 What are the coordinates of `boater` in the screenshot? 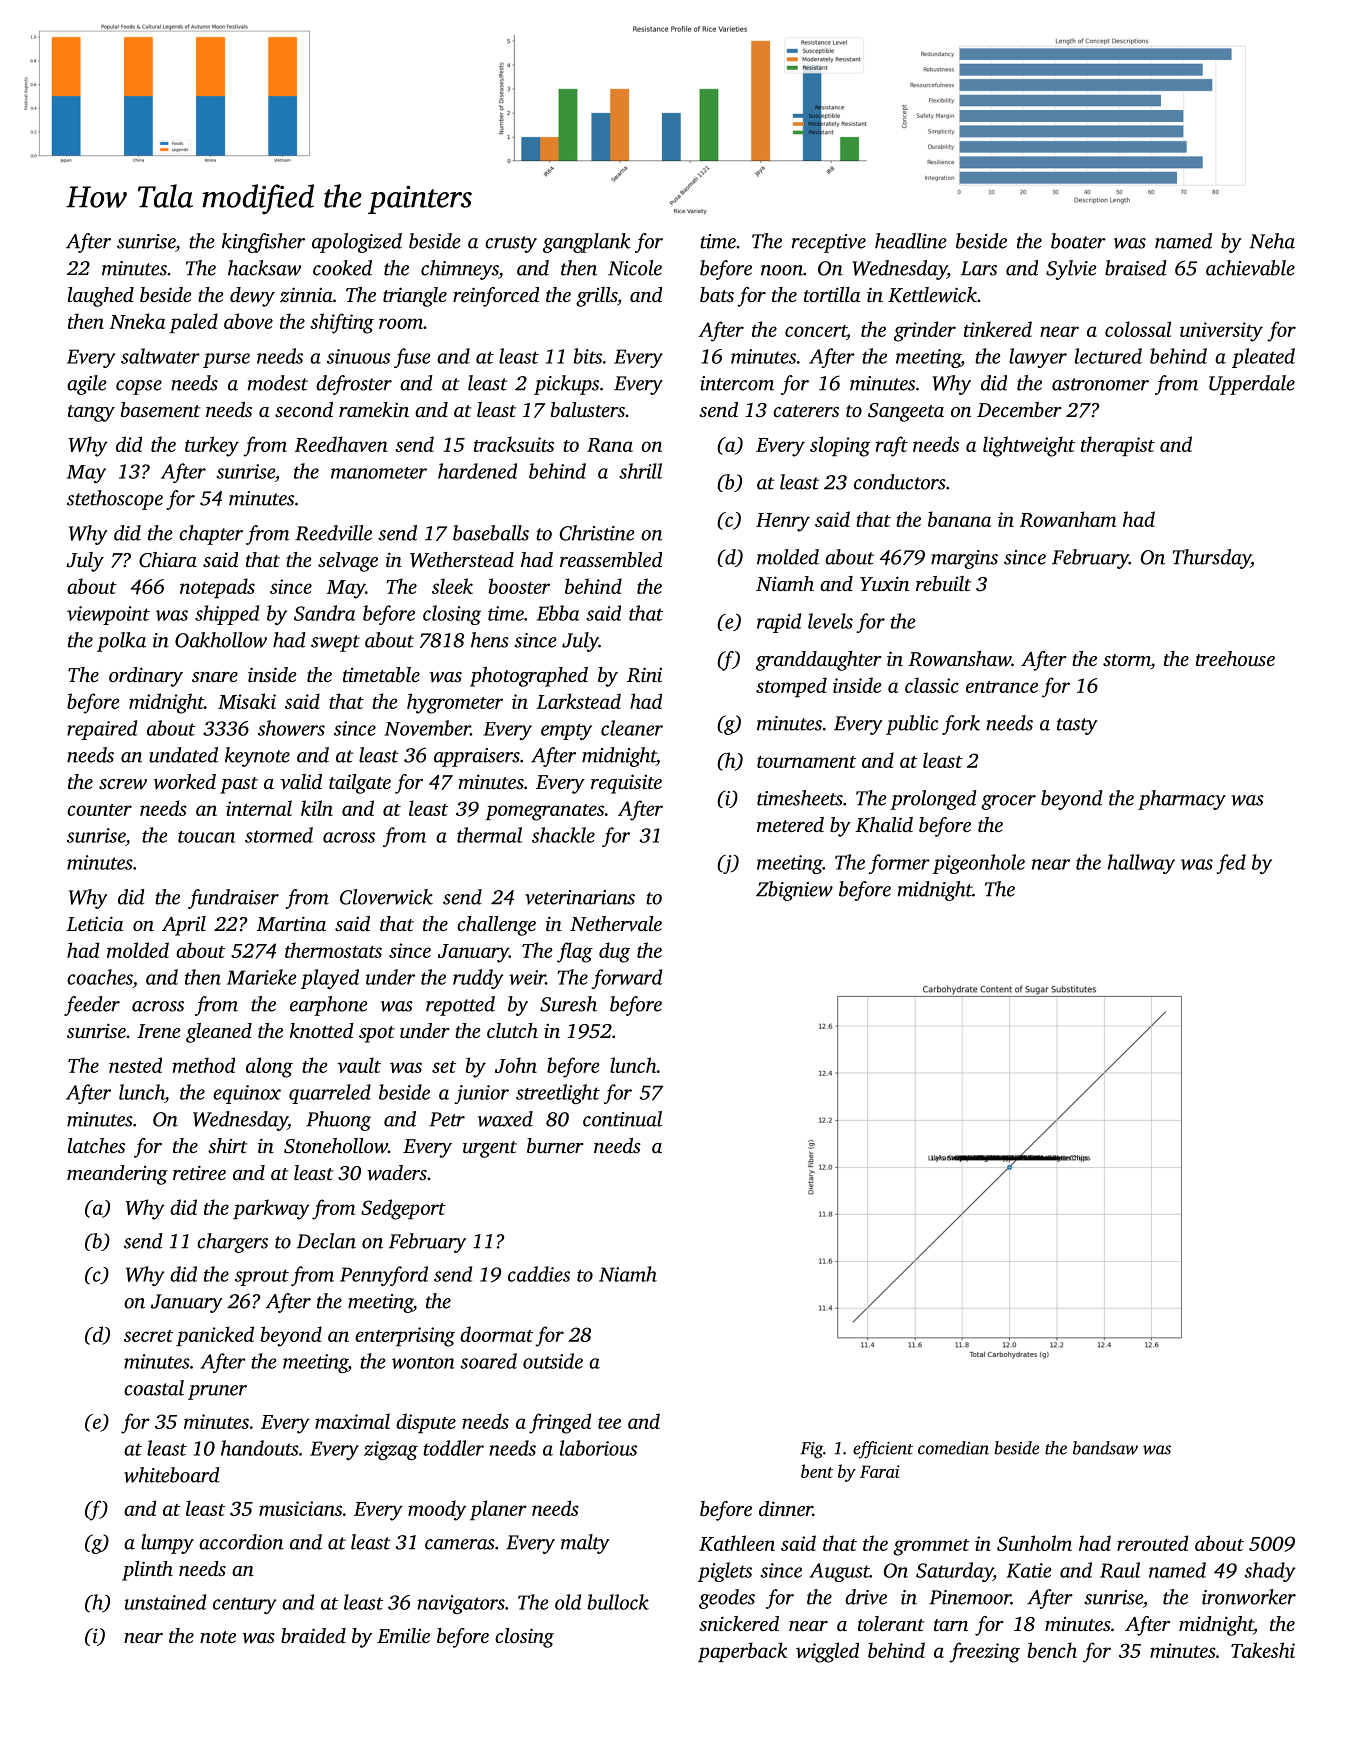 It's located at (1078, 241).
